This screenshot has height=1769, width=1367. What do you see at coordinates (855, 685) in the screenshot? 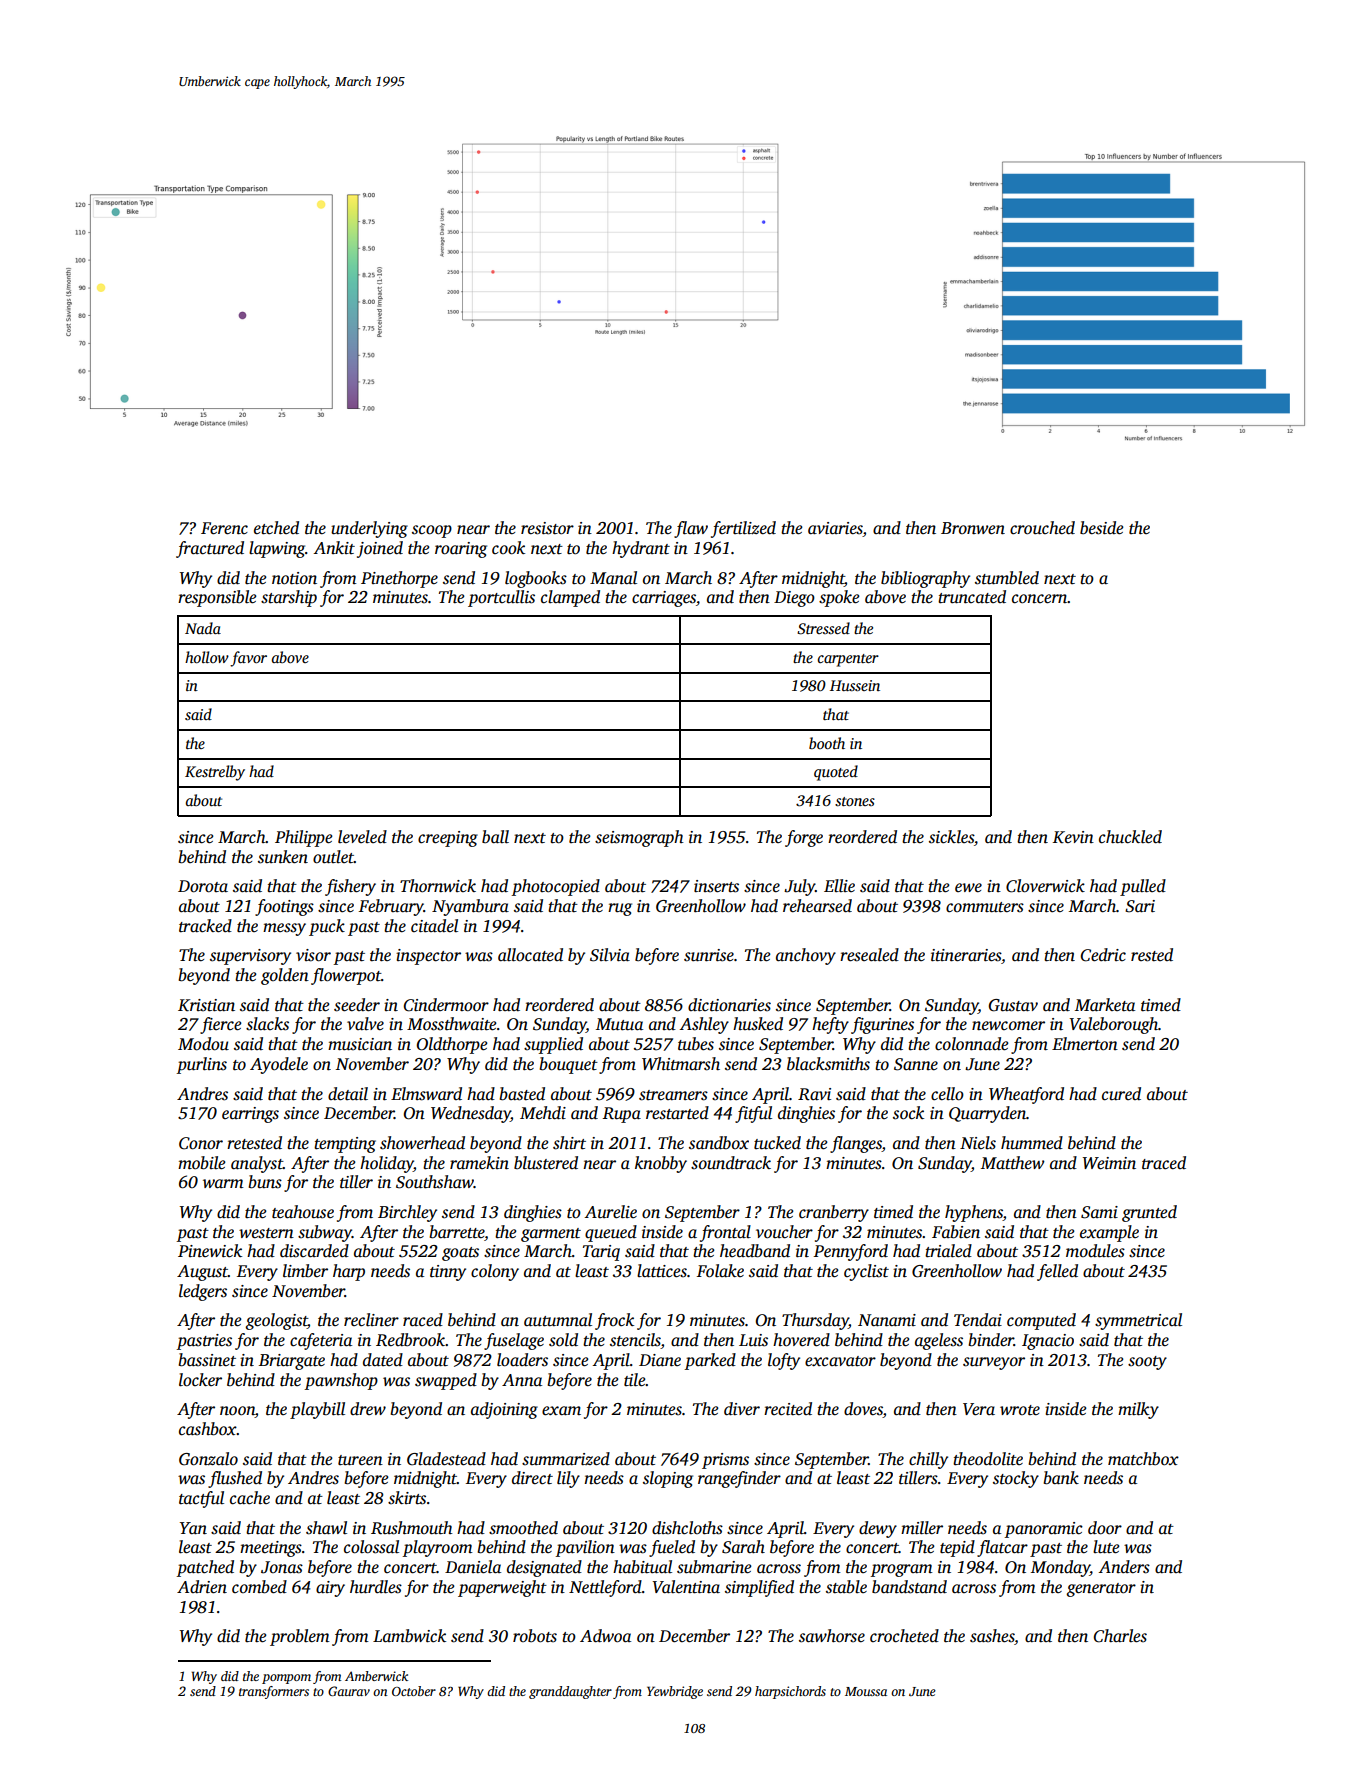
I see `Hussein` at bounding box center [855, 685].
